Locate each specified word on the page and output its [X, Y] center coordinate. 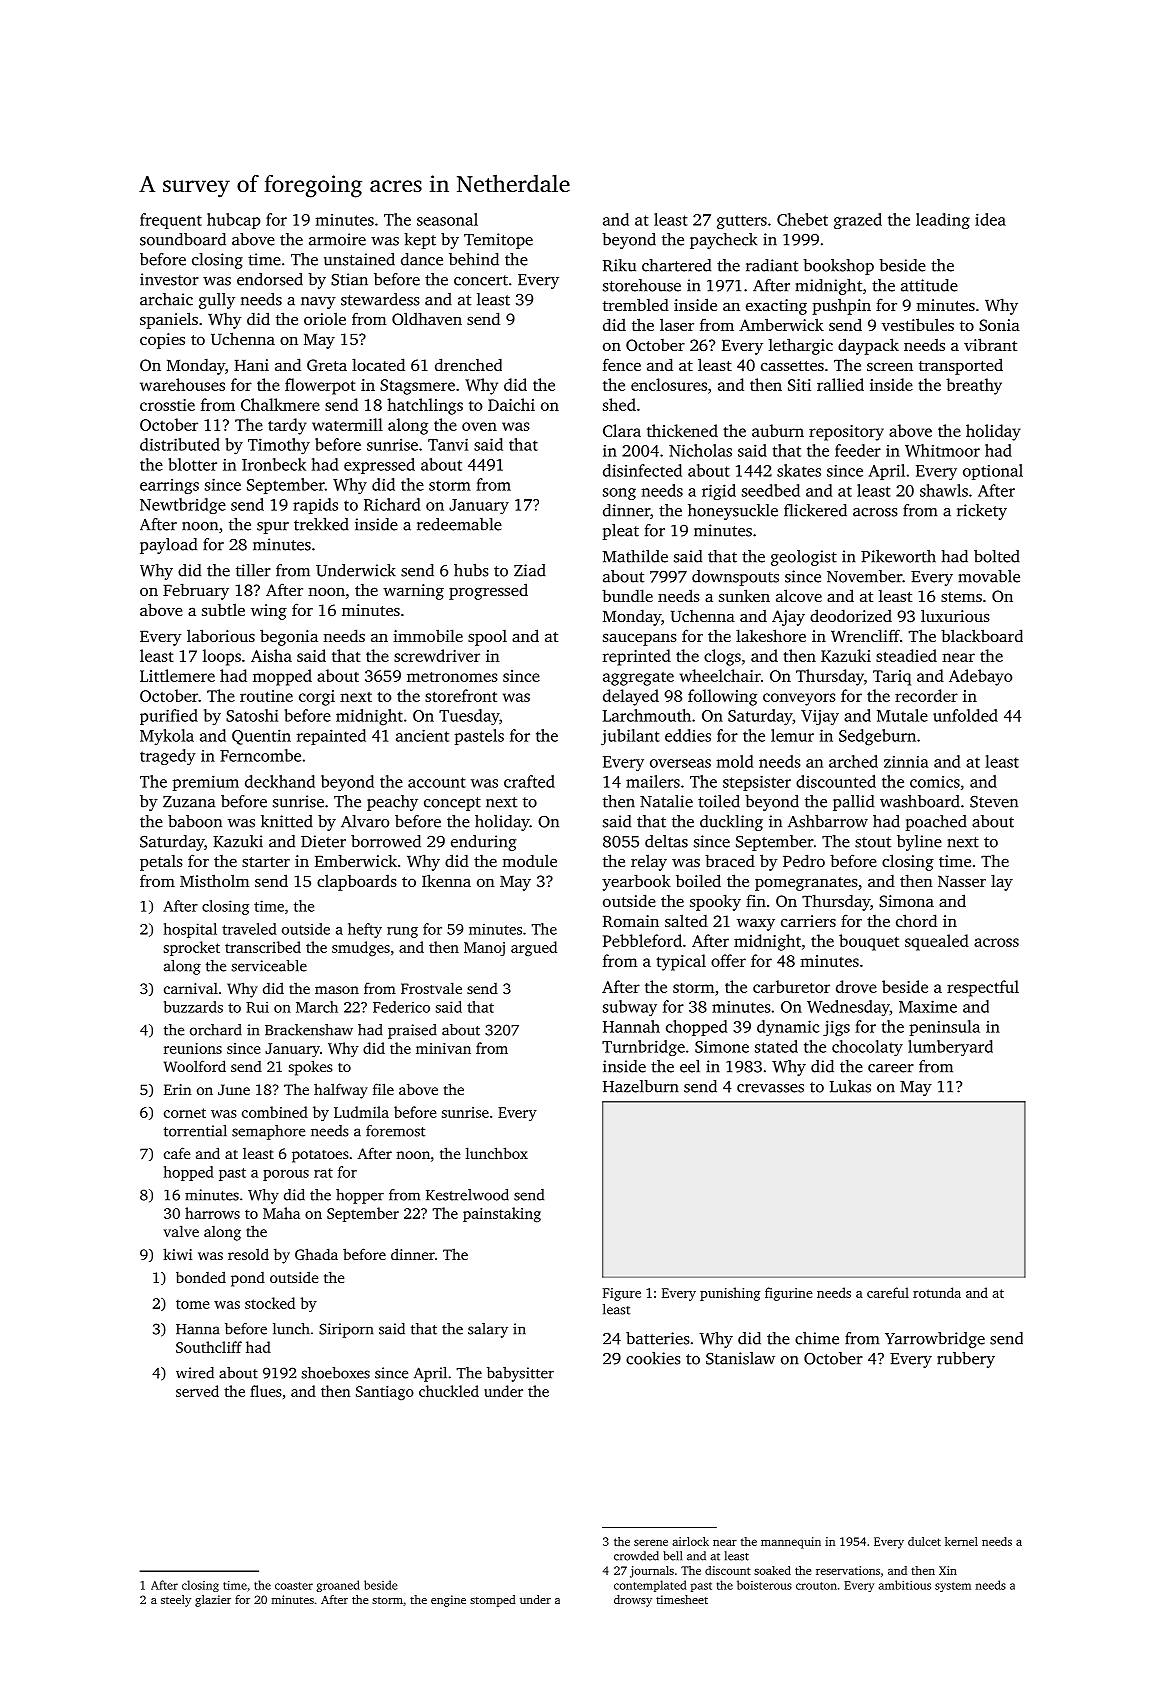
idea [990, 219]
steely [176, 1601]
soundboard [183, 239]
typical [681, 962]
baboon [195, 821]
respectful [983, 988]
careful [888, 1292]
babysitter [520, 1374]
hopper [360, 1196]
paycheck [723, 241]
